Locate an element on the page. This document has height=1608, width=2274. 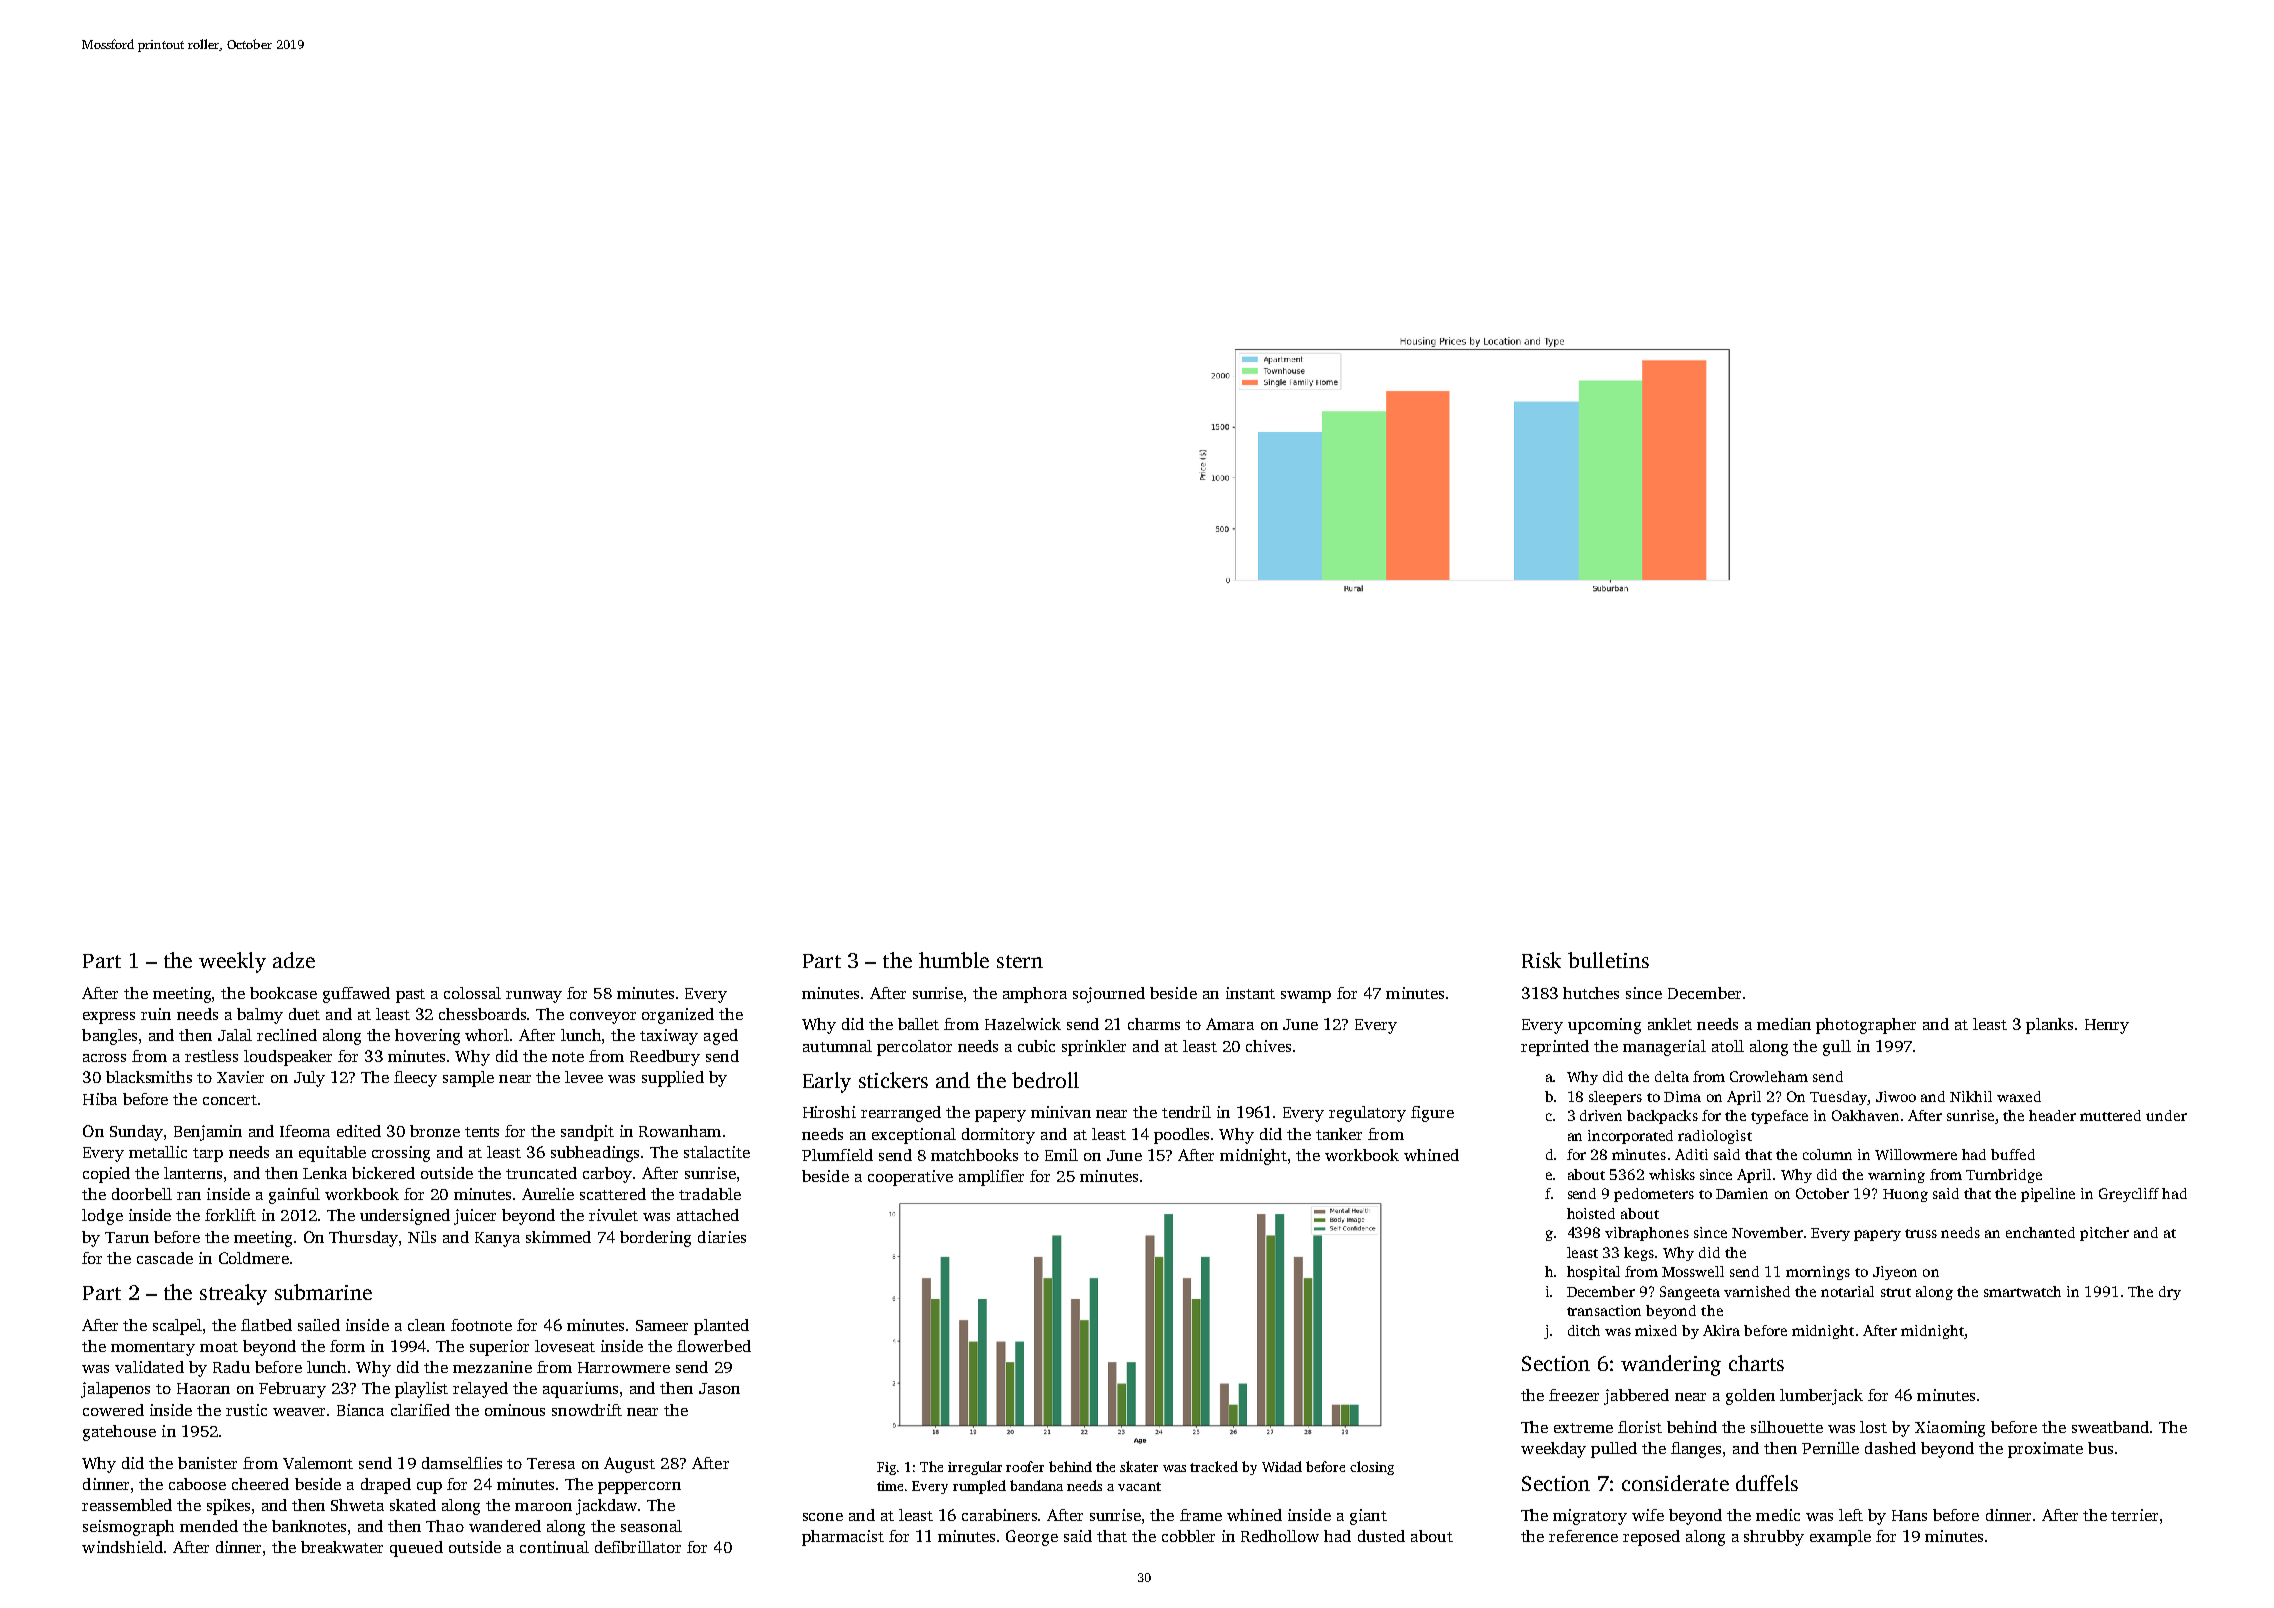
hovering is located at coordinates (427, 1037).
